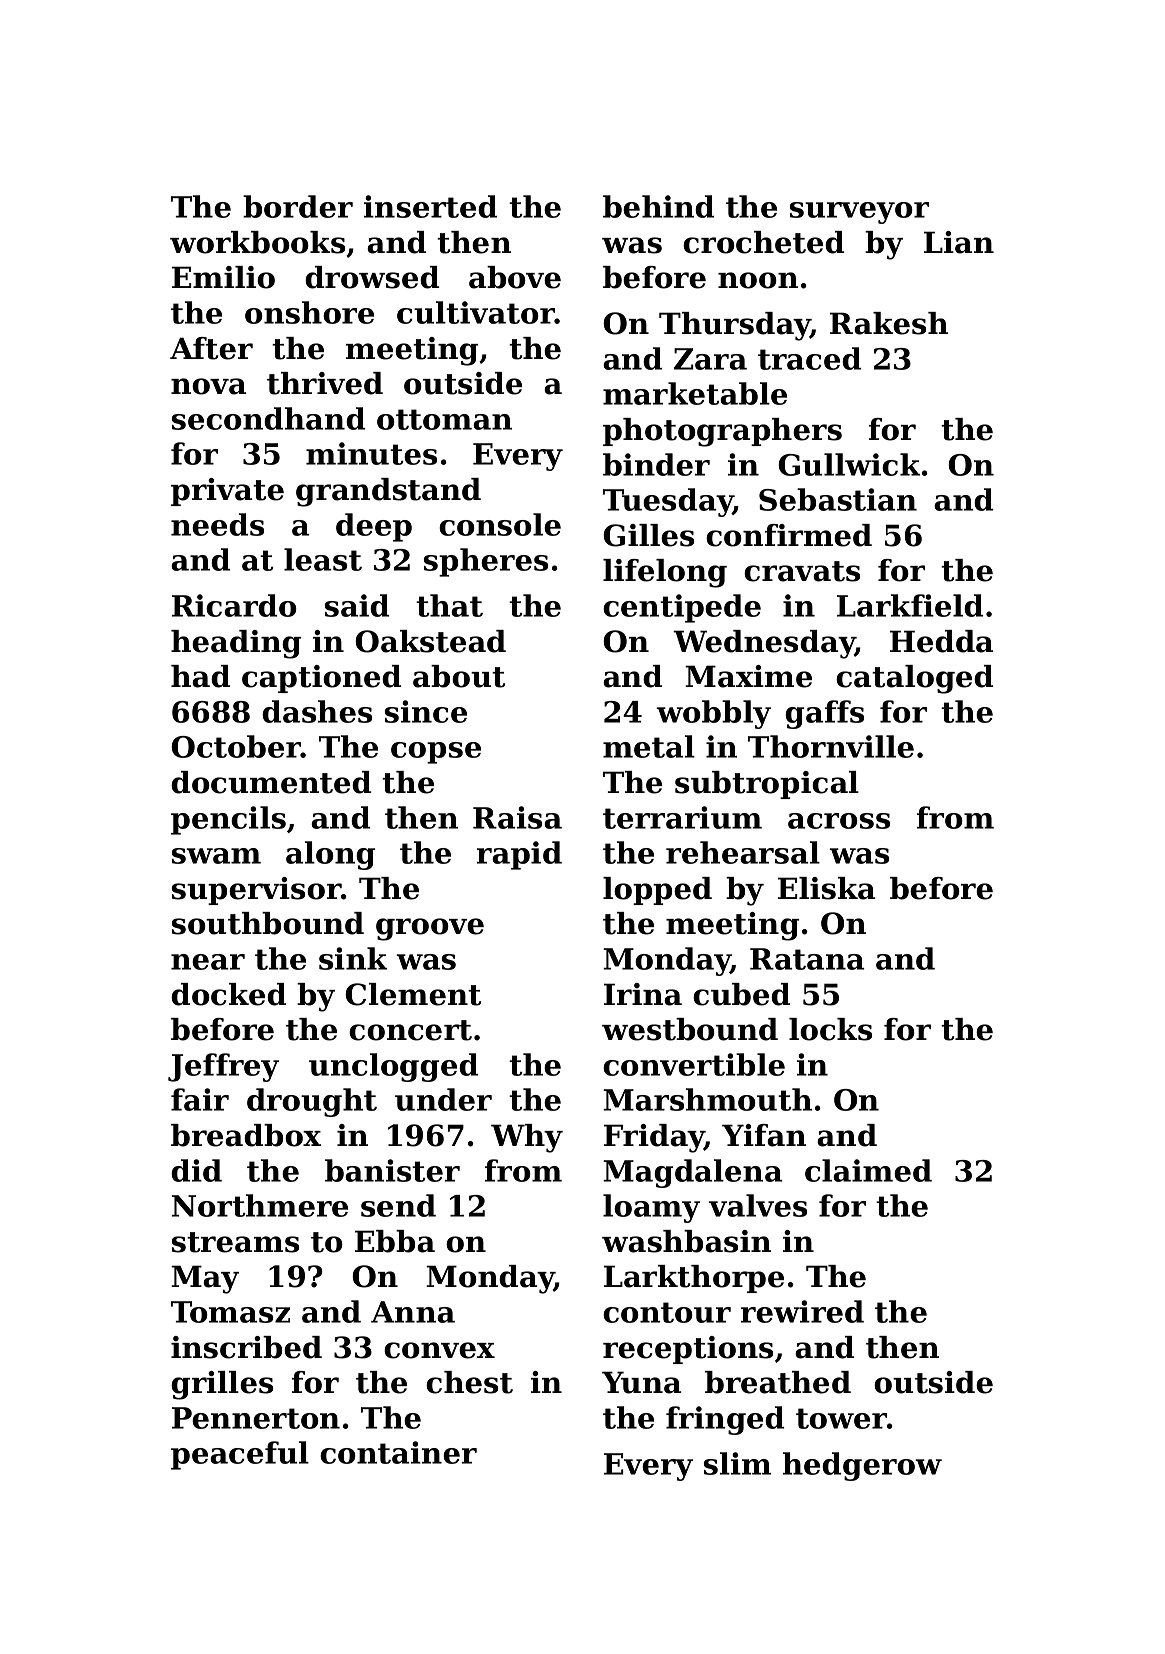  Describe the element at coordinates (357, 605) in the document. I see `said` at that location.
